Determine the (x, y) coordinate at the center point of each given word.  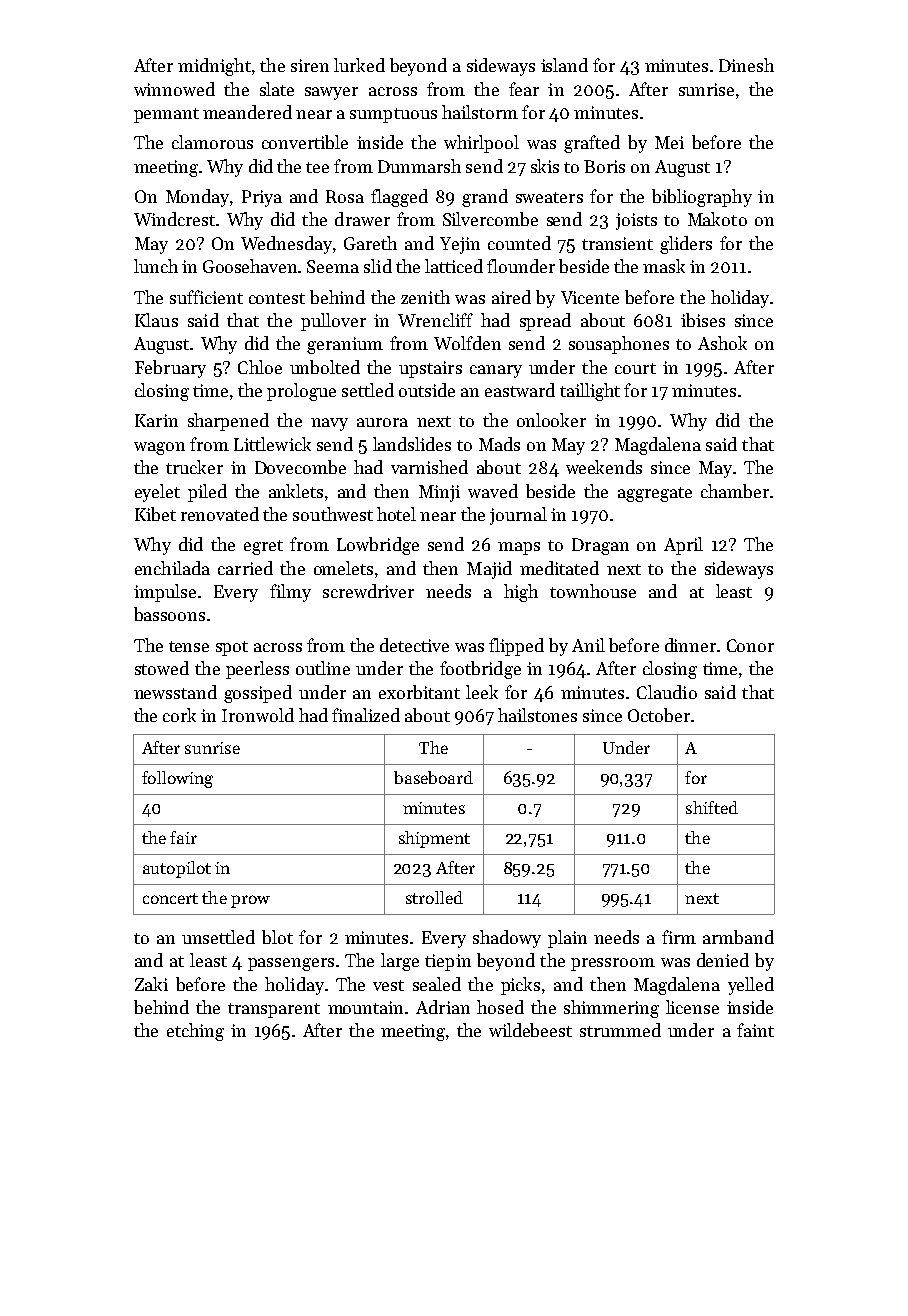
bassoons (169, 614)
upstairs (430, 369)
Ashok (722, 343)
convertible (305, 142)
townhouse (593, 591)
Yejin (460, 245)
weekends (604, 467)
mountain (365, 1007)
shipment (434, 839)
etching (195, 1032)
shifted (712, 807)
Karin (156, 420)
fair (183, 837)
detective (414, 645)
